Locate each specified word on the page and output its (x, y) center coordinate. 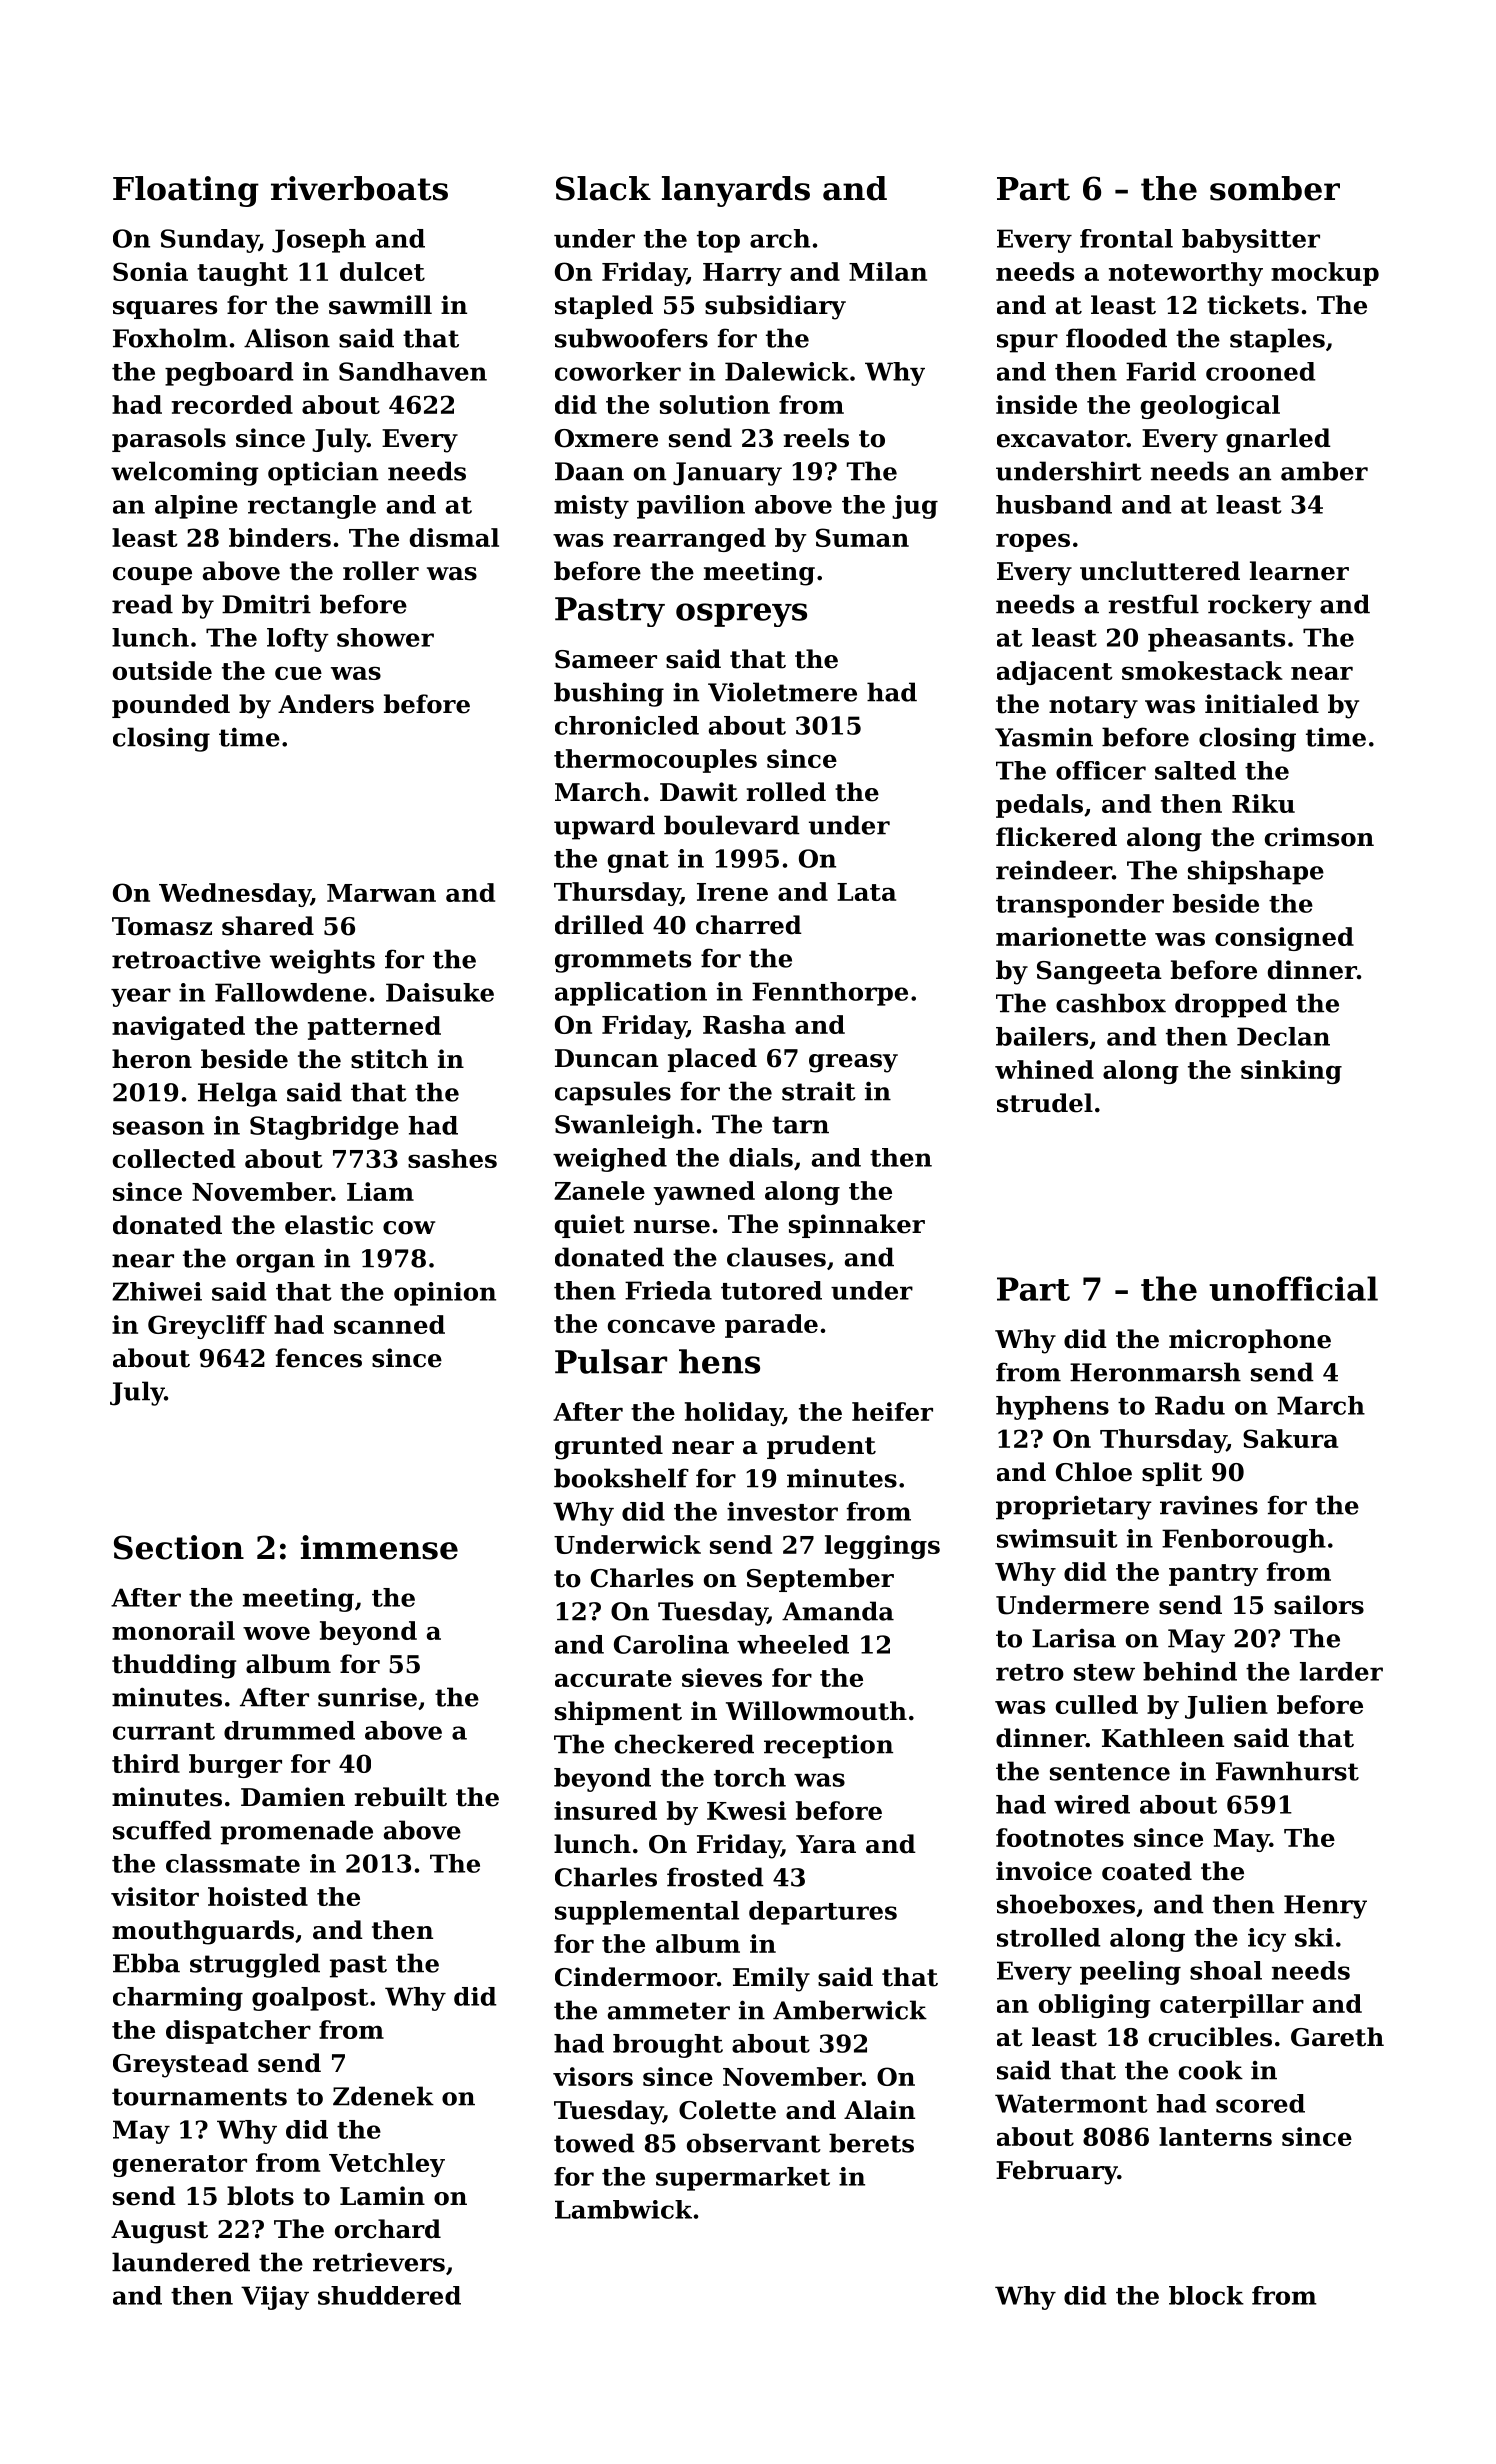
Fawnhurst (1287, 1771)
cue (298, 673)
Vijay (275, 2298)
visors (593, 2076)
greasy (853, 1063)
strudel (1045, 1103)
